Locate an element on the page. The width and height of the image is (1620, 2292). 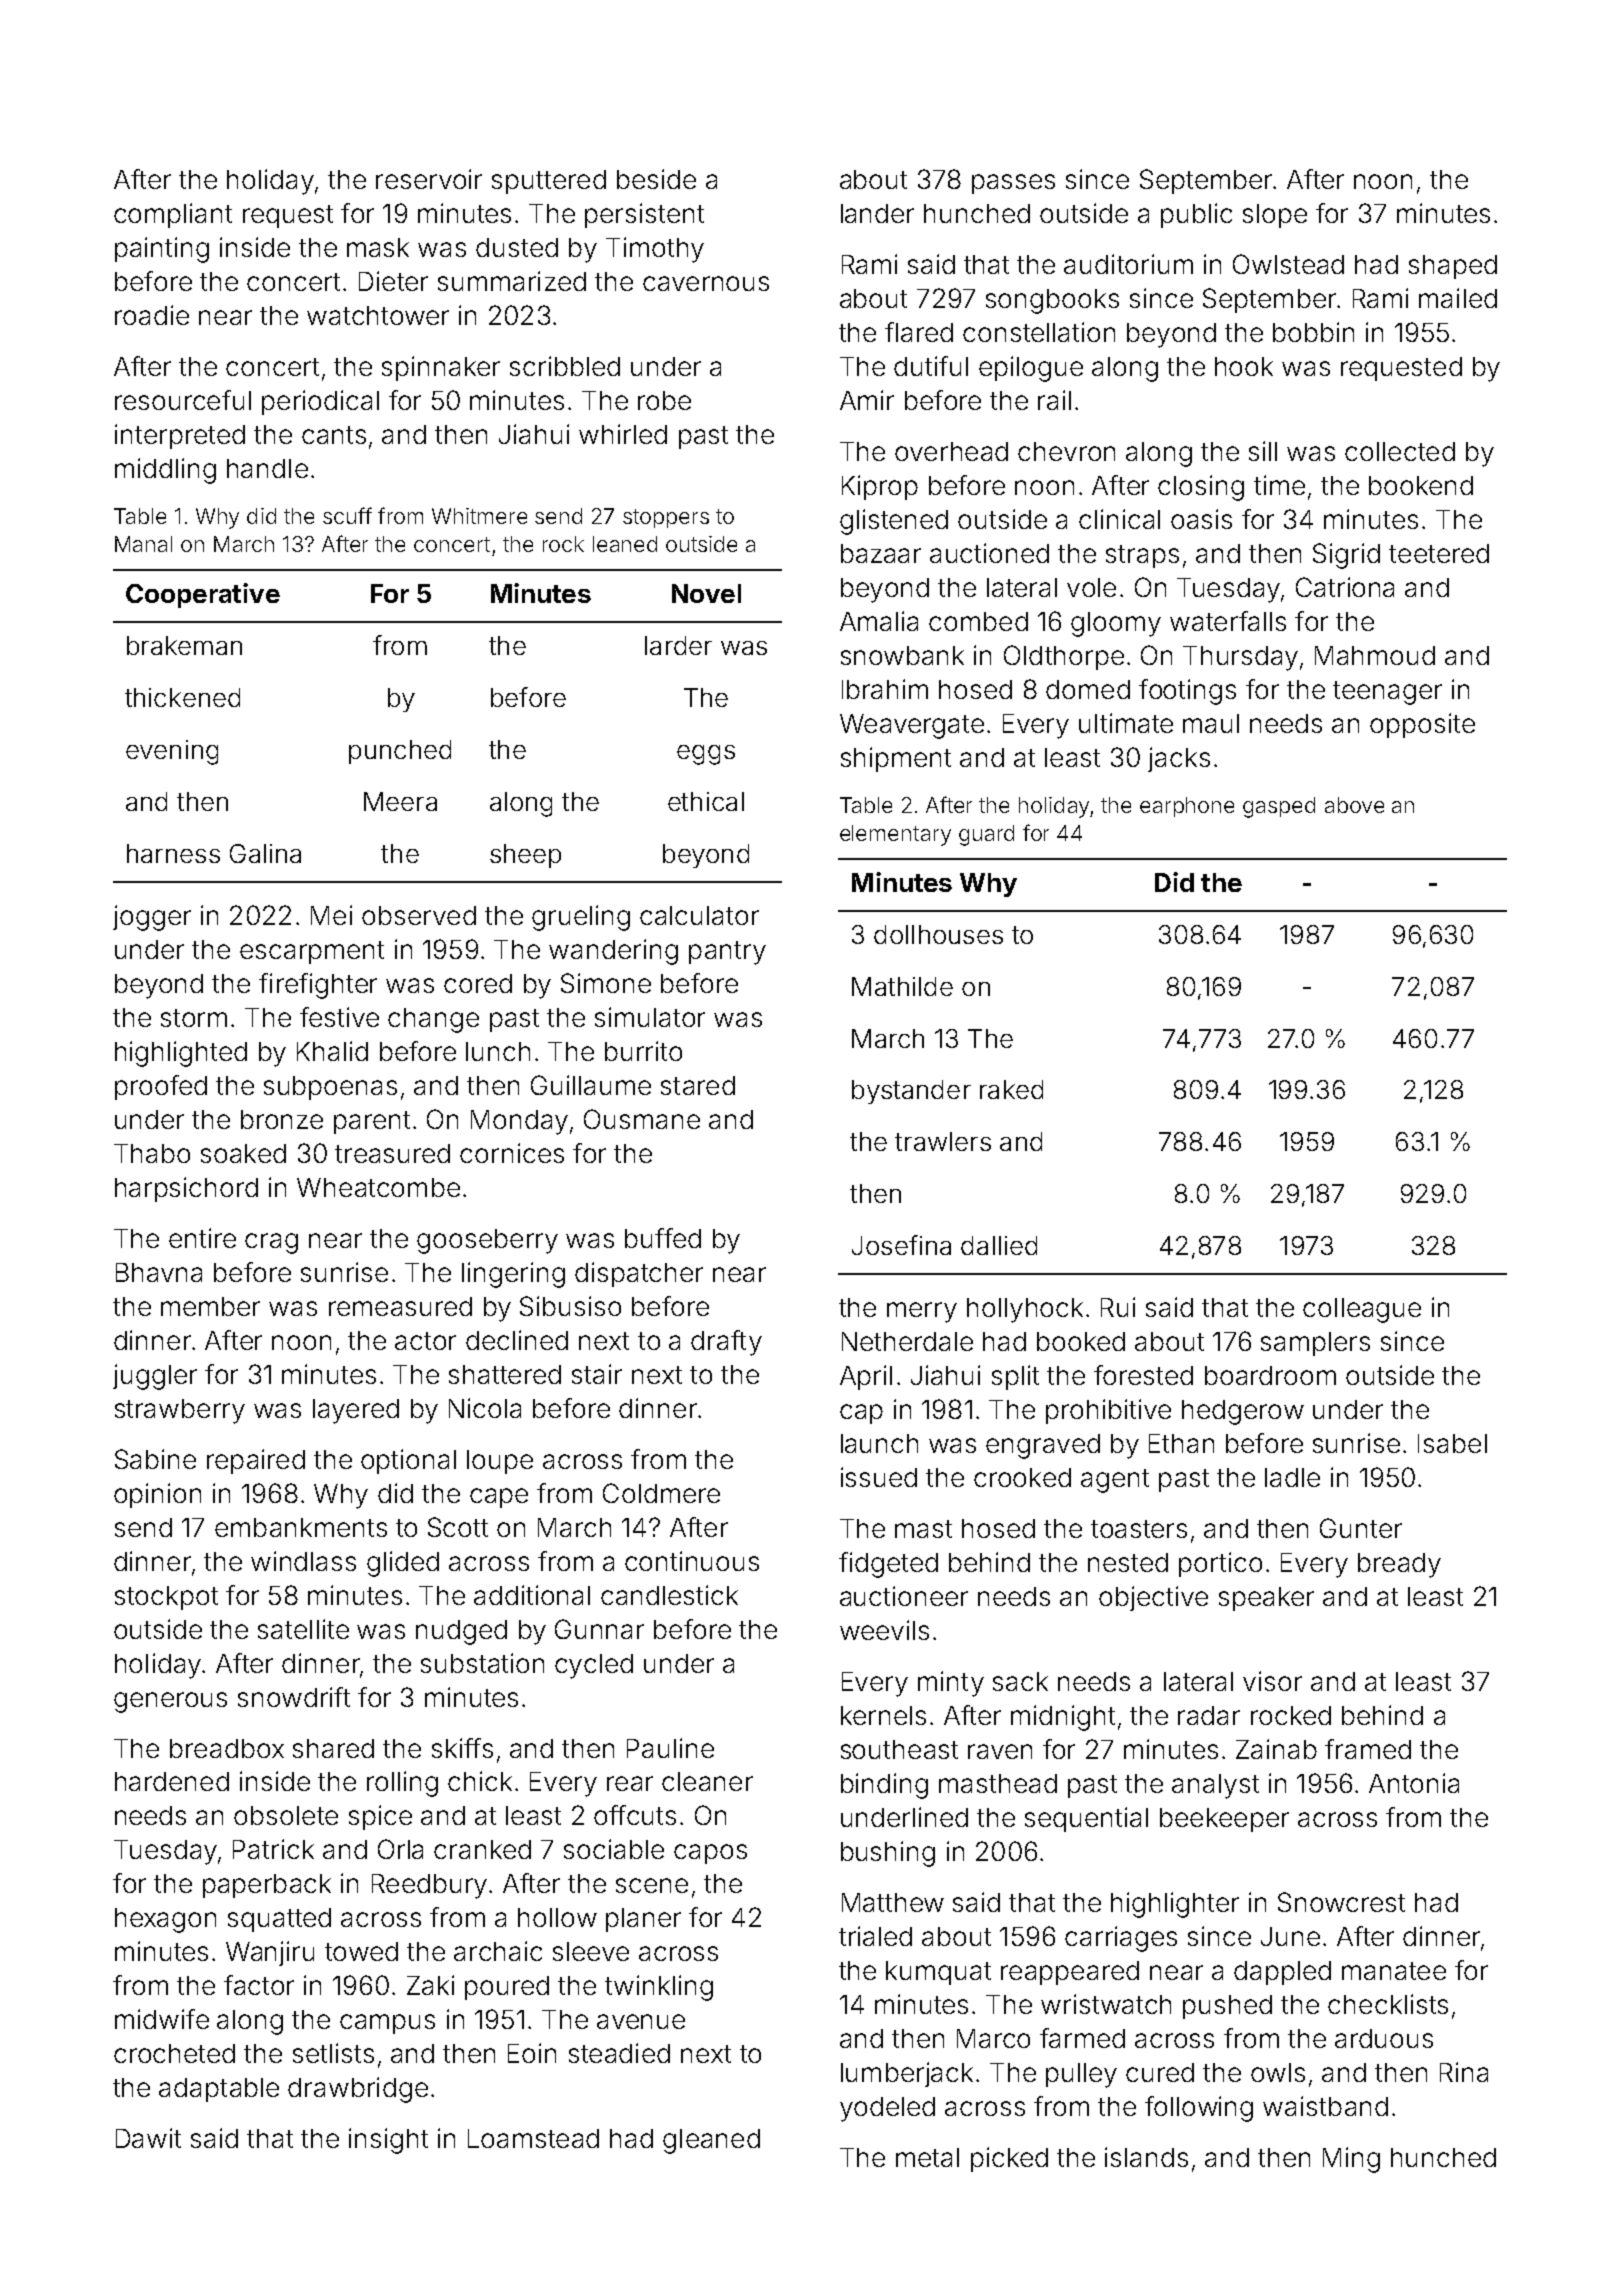
Rui is located at coordinates (1118, 1307).
